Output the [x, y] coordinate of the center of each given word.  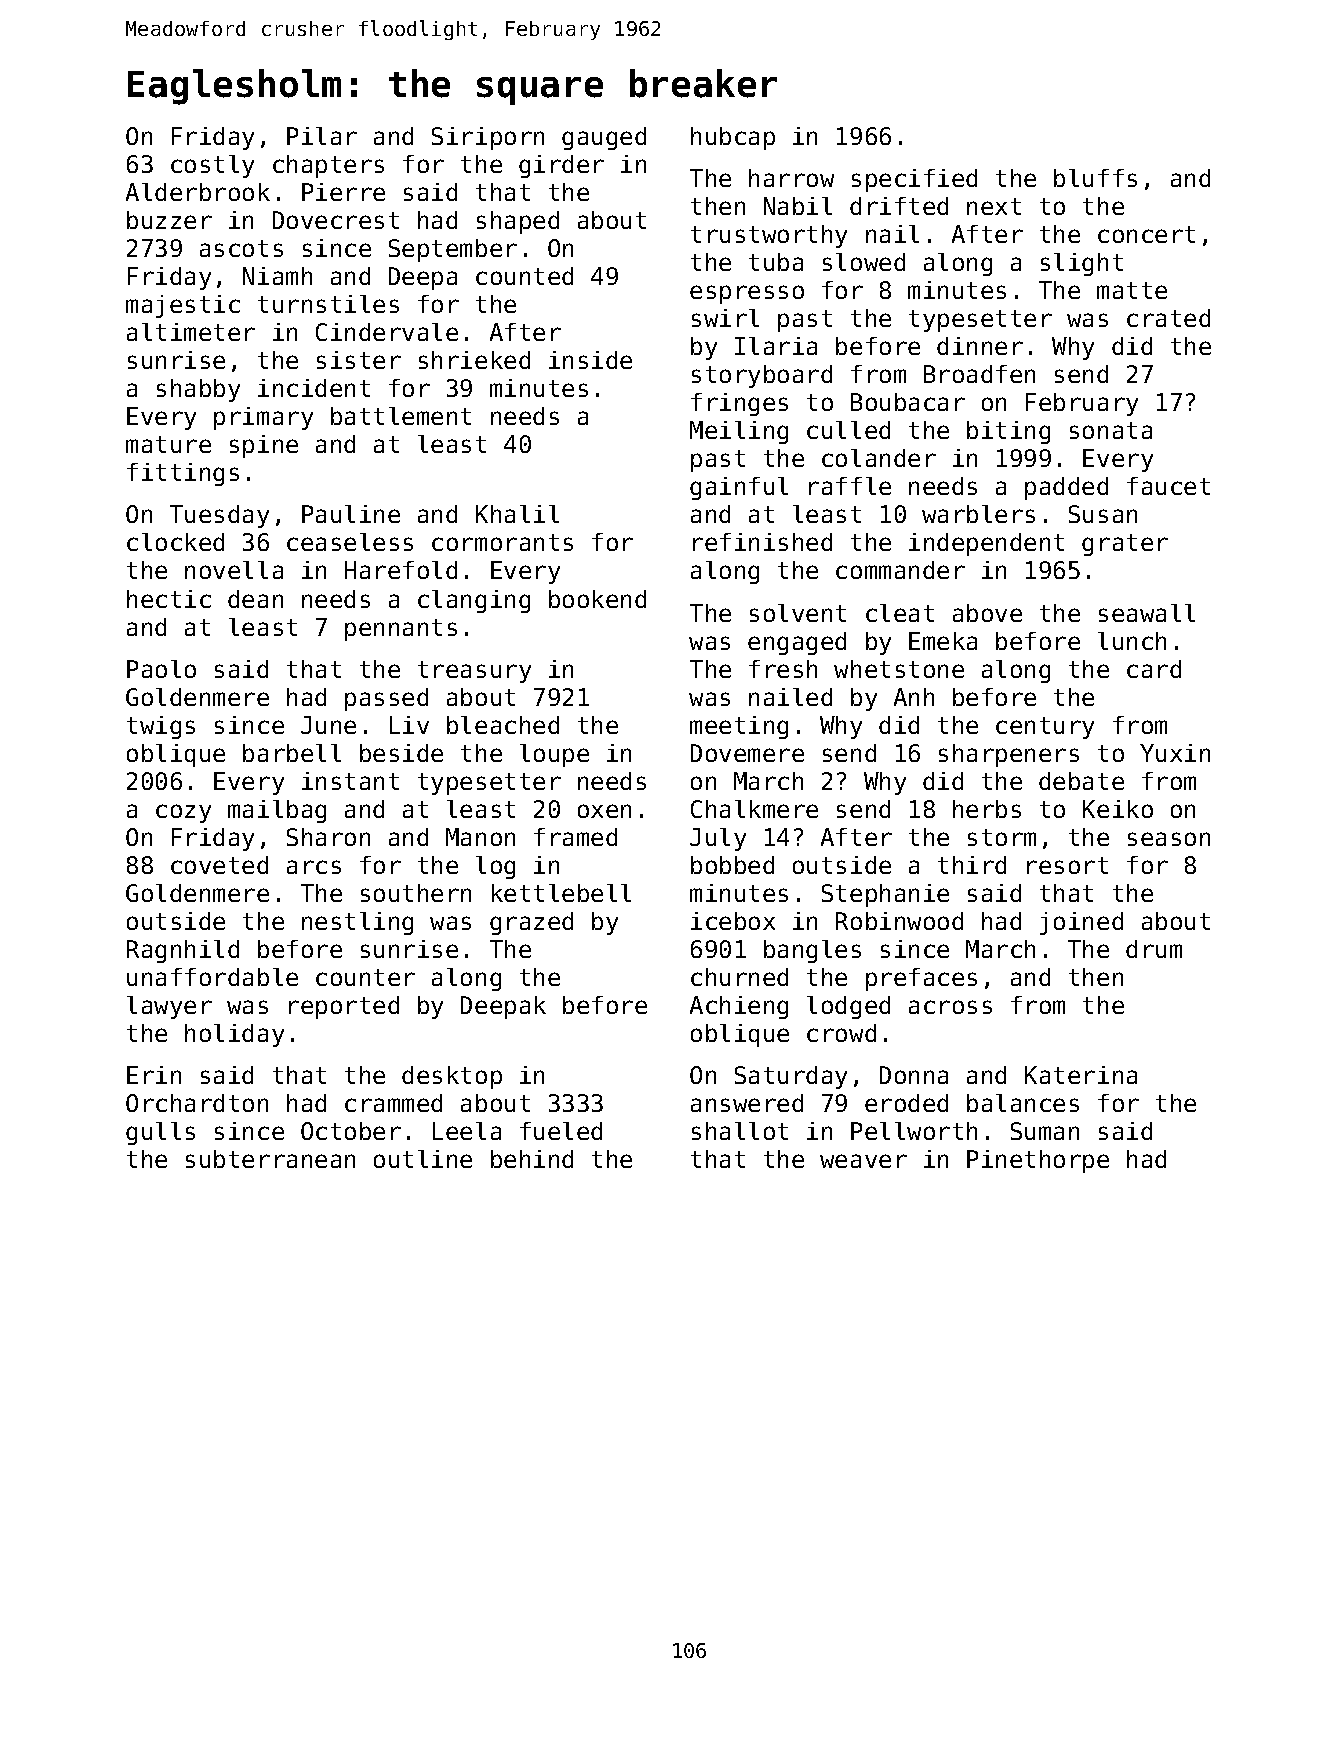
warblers [978, 514]
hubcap [733, 138]
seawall [1147, 613]
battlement [401, 416]
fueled [561, 1131]
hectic [169, 599]
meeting [739, 727]
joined [1081, 923]
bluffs [1095, 178]
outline [423, 1159]
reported [344, 1007]
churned [739, 977]
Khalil [517, 514]
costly [212, 166]
